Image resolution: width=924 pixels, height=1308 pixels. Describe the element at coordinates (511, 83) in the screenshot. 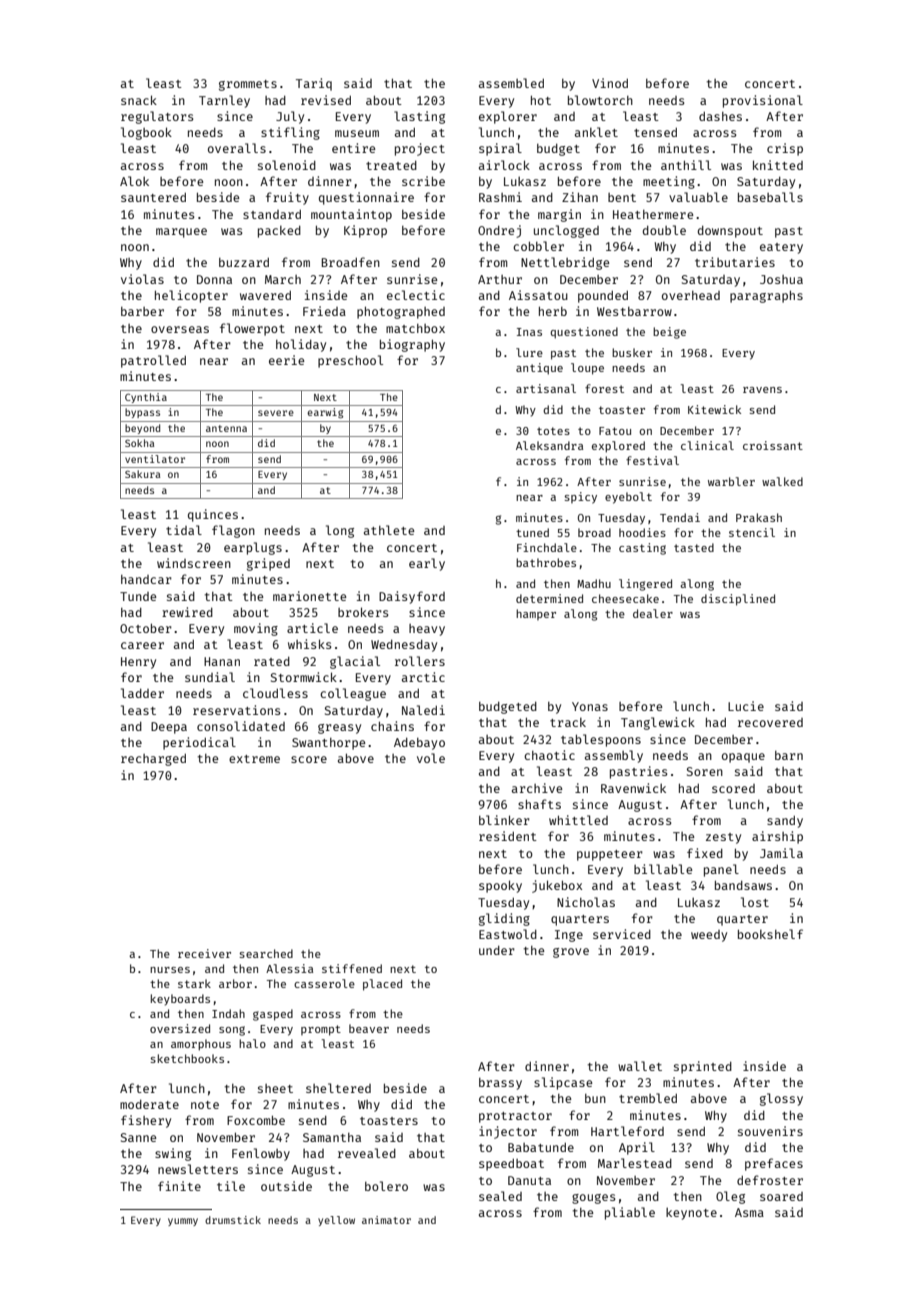

I see `assembled` at that location.
